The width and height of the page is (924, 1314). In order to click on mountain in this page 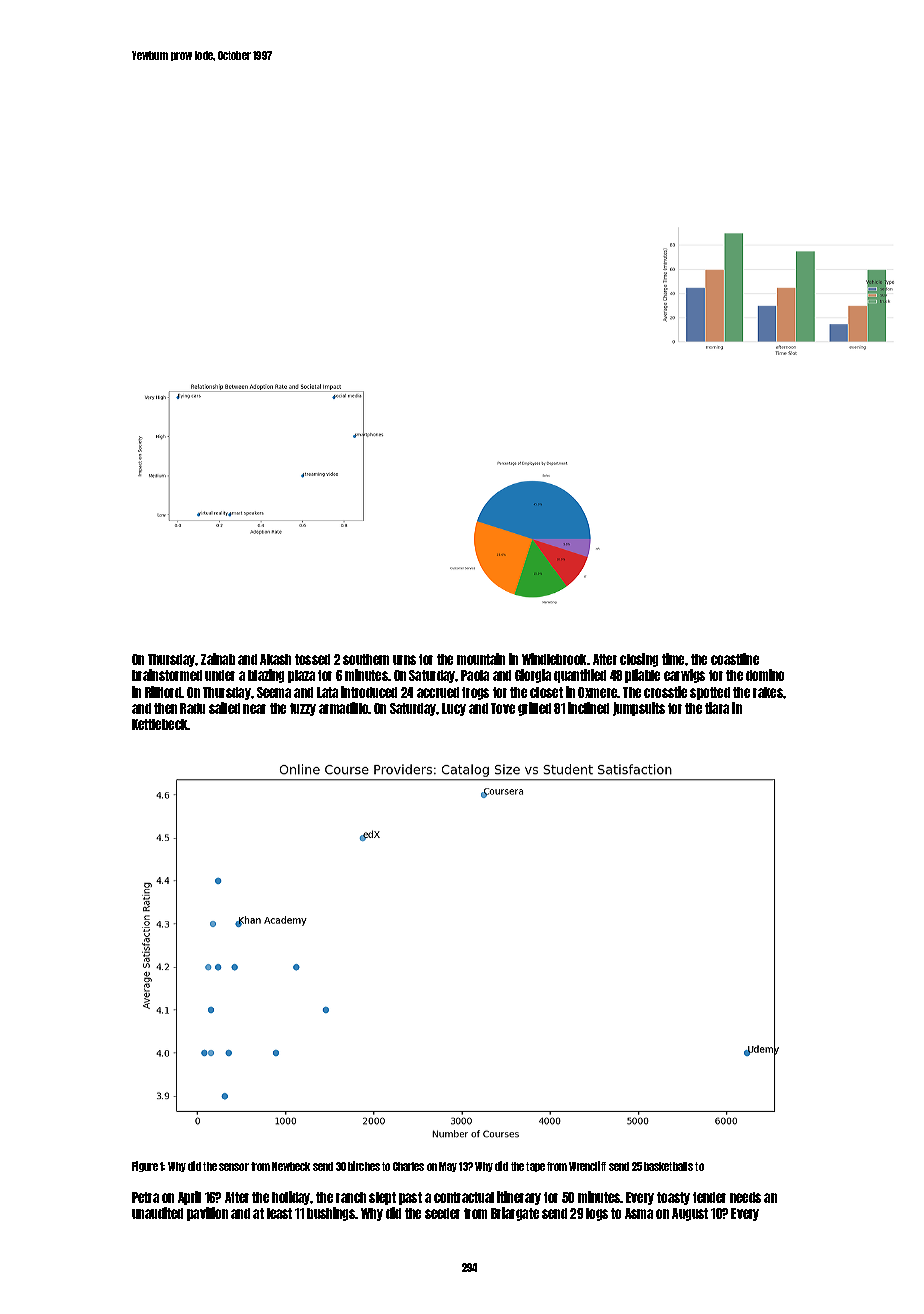, I will do `click(481, 659)`.
